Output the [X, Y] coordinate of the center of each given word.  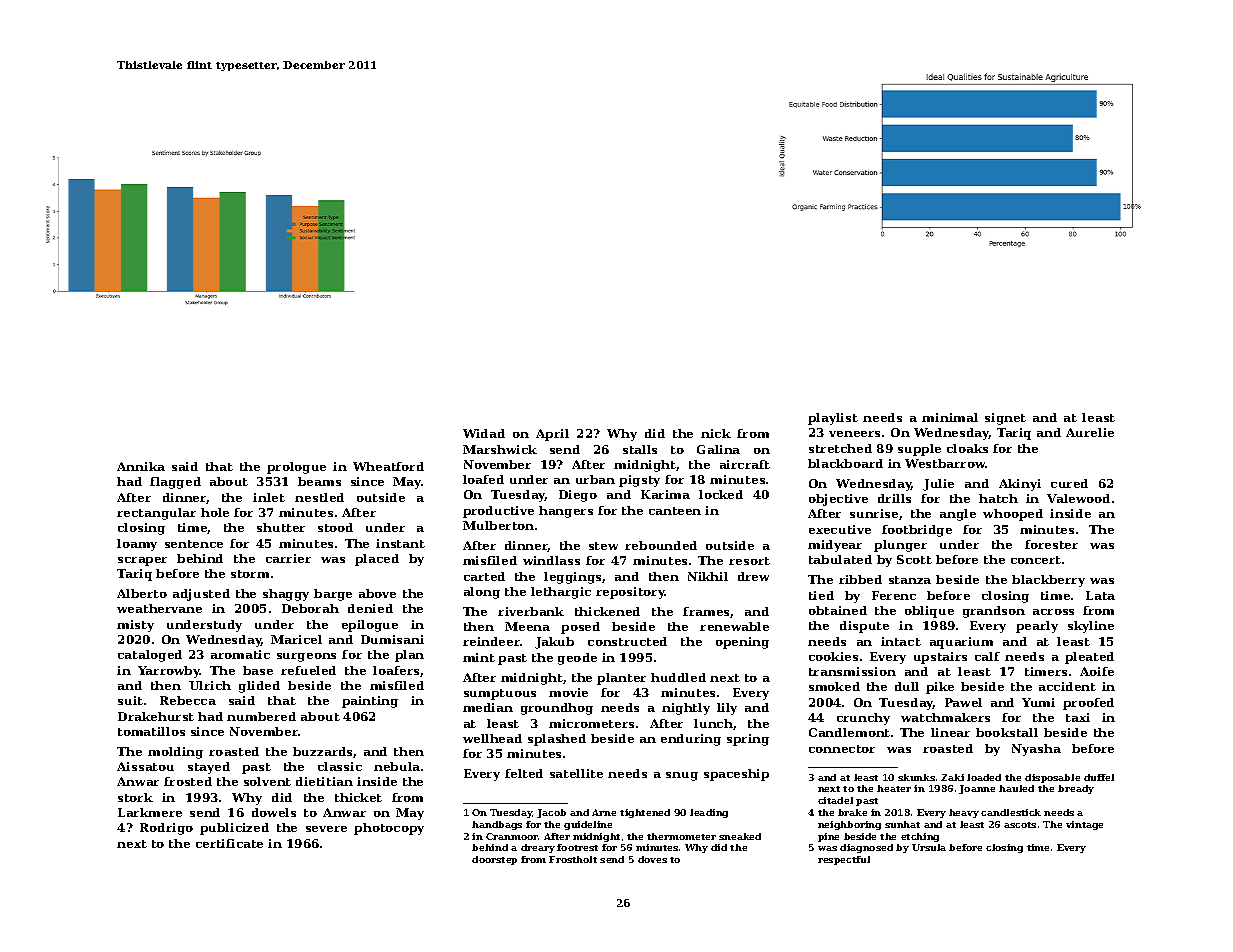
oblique [929, 612]
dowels [274, 812]
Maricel [296, 639]
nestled [319, 497]
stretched [840, 448]
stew [603, 546]
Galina [718, 449]
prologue [296, 468]
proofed [1088, 704]
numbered [261, 716]
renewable [734, 626]
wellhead [492, 738]
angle [958, 515]
